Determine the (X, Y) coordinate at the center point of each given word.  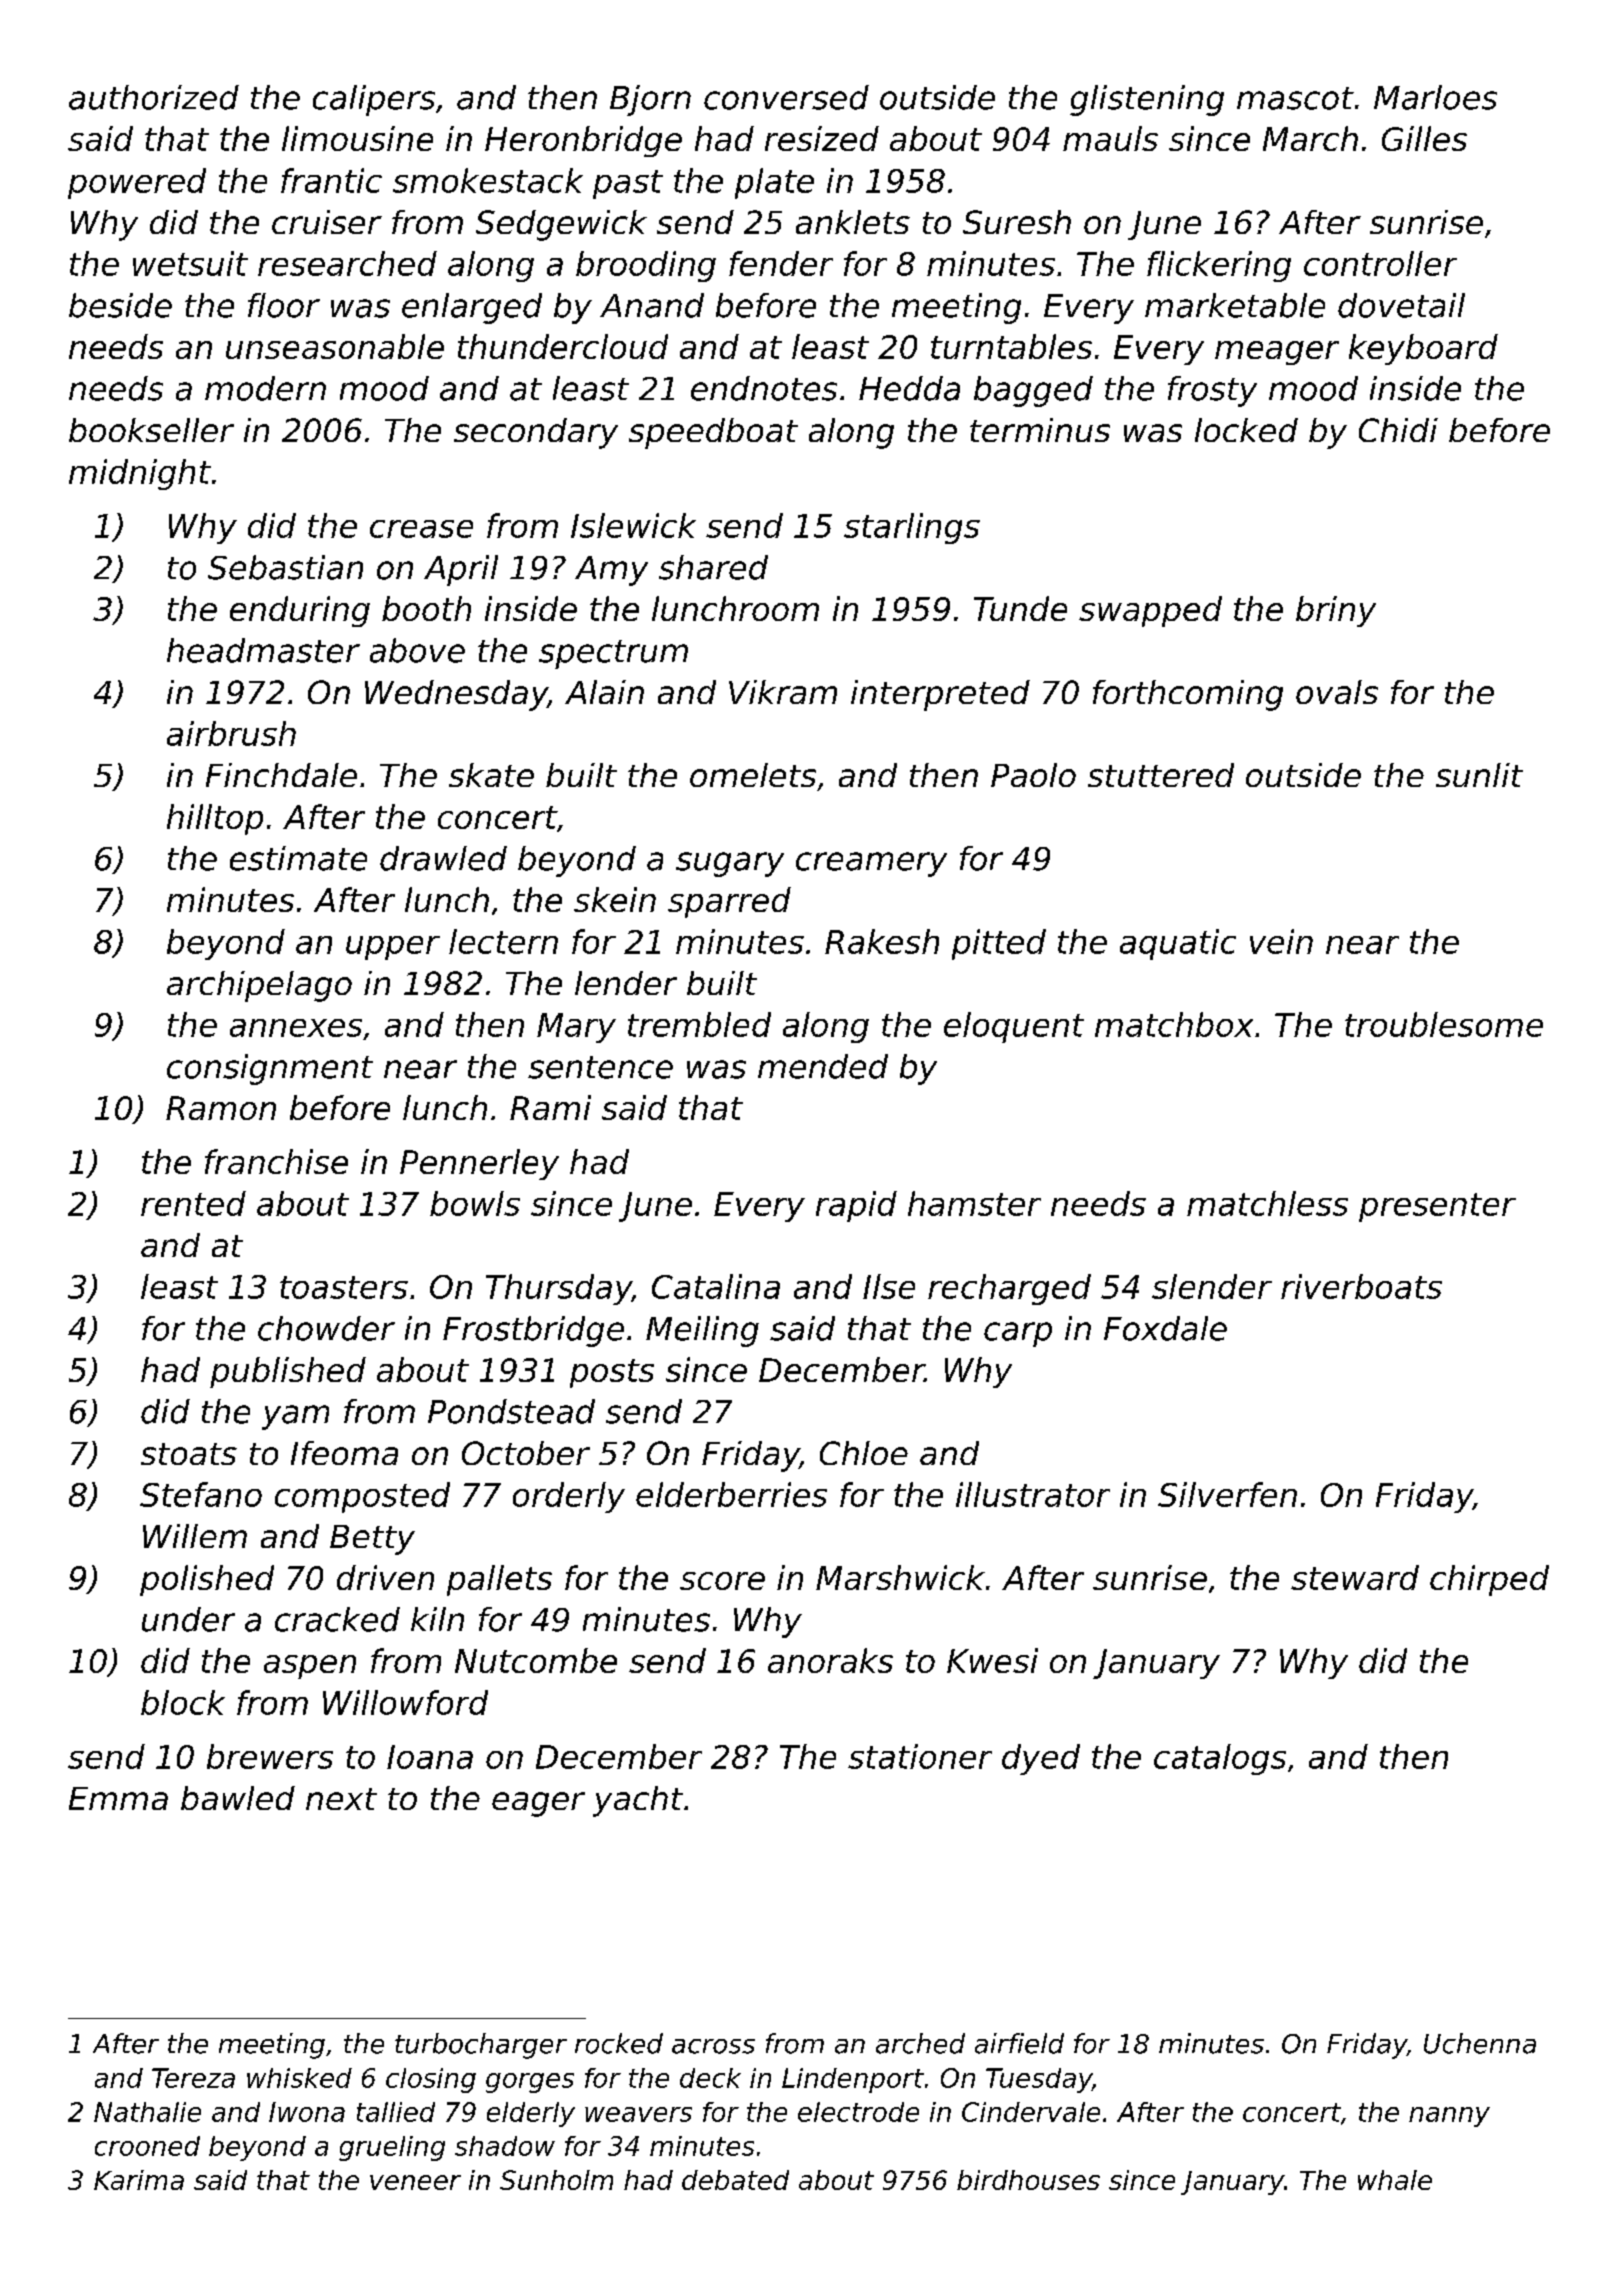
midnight (140, 474)
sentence (600, 1067)
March (1310, 138)
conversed (786, 97)
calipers (374, 100)
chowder (326, 1328)
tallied (396, 2112)
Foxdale (1165, 1328)
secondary (536, 433)
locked (1246, 430)
